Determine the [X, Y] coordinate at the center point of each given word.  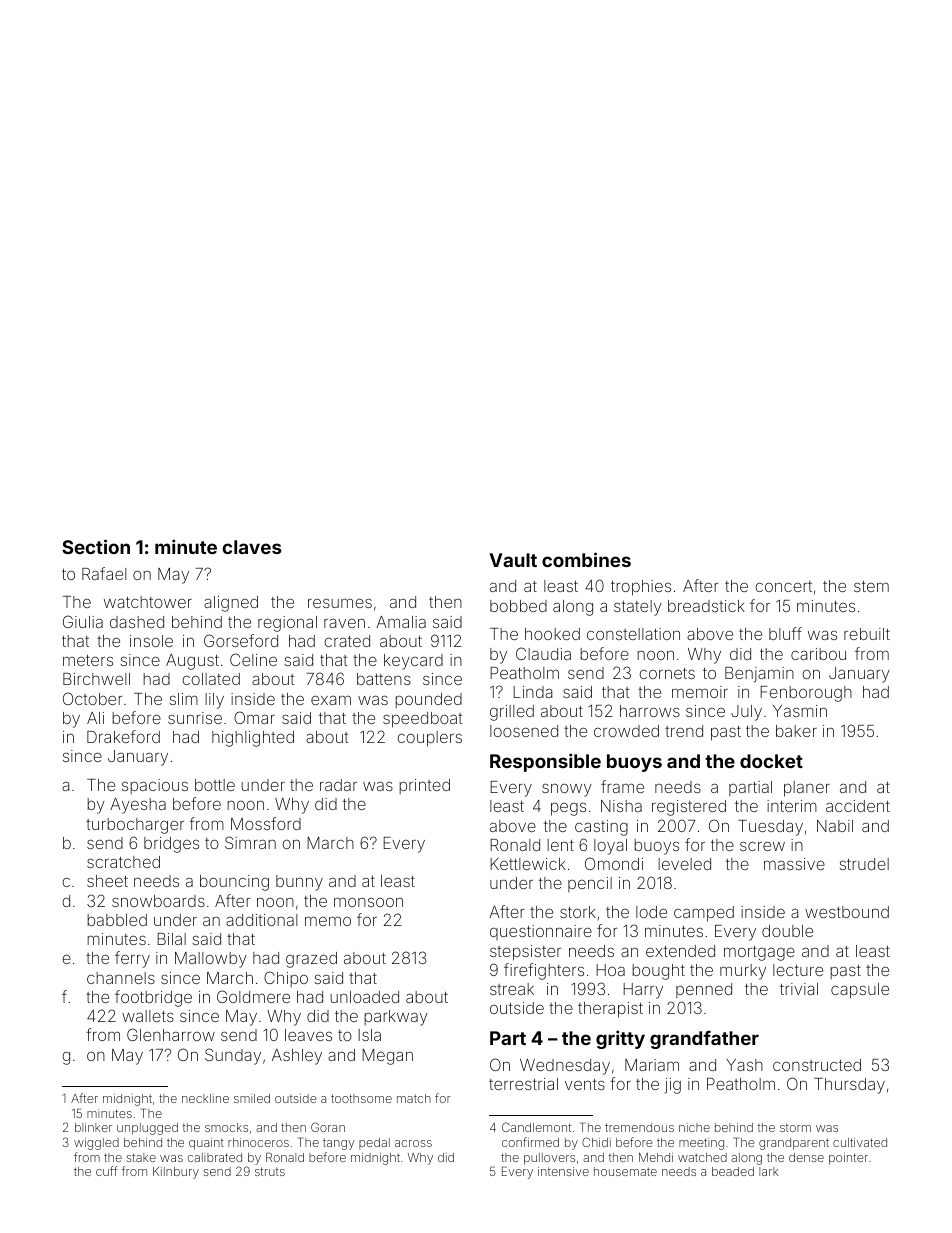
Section [96, 546]
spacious [155, 786]
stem [871, 586]
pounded [428, 700]
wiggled [96, 1144]
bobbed [518, 606]
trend [684, 731]
